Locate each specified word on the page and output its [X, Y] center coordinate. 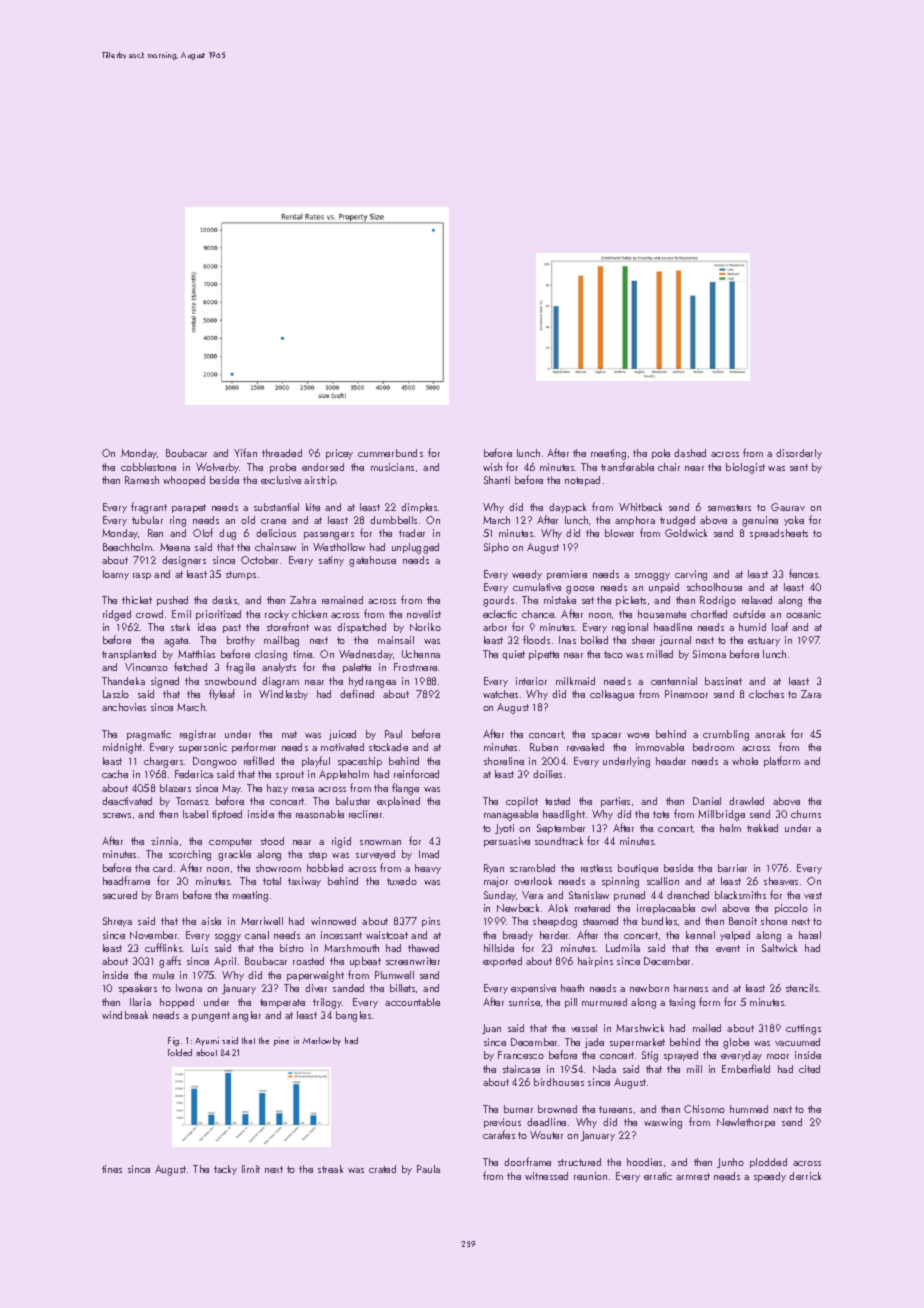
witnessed [546, 1176]
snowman [380, 842]
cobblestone [148, 467]
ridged [117, 615]
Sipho [496, 548]
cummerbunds [390, 453]
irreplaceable [666, 909]
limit [251, 1169]
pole [661, 454]
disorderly [799, 454]
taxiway [304, 882]
